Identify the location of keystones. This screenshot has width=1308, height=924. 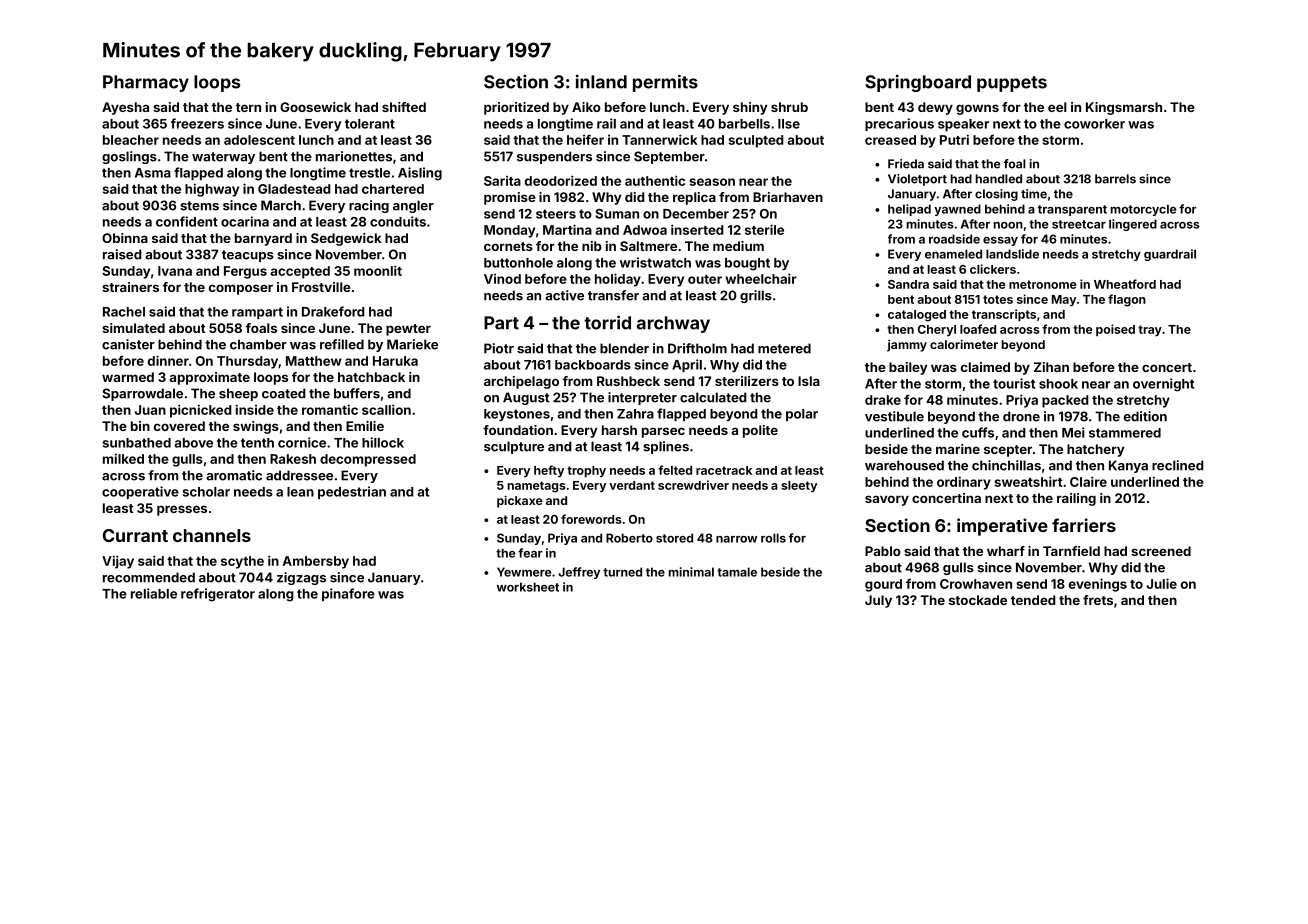
(517, 415).
